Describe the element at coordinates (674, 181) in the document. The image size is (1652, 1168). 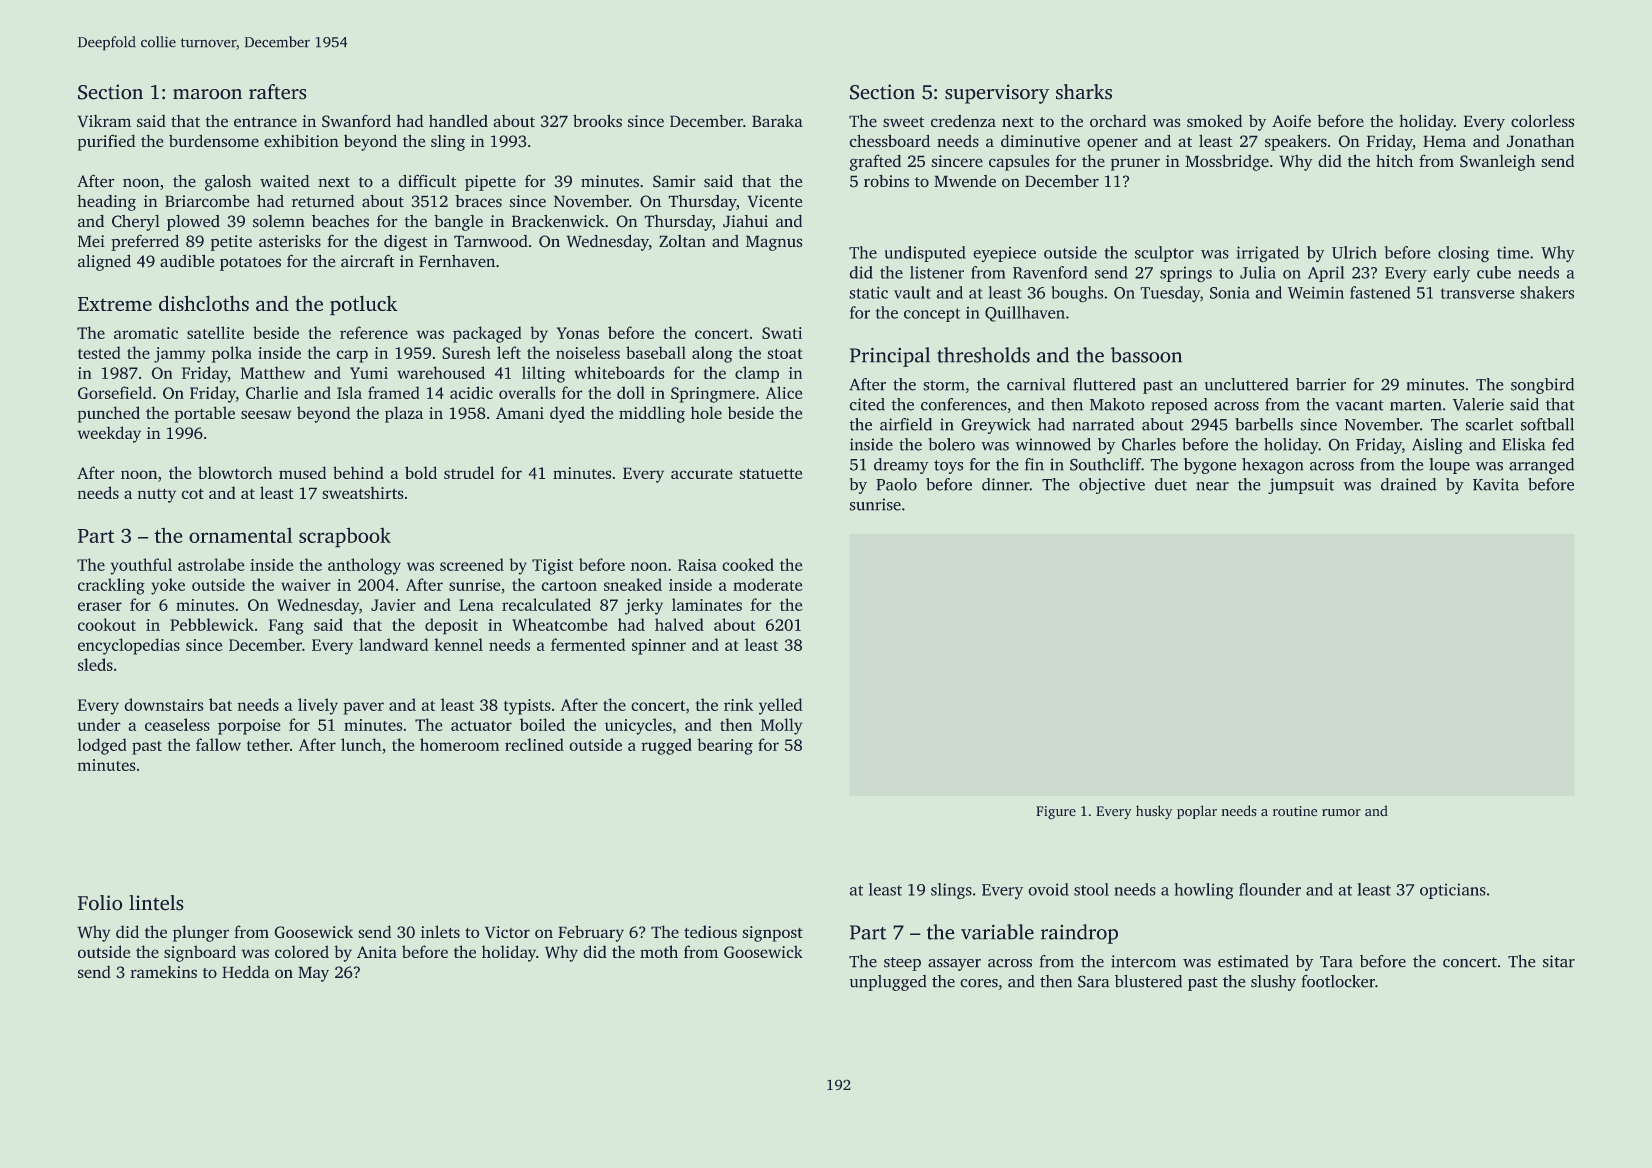
I see `Samir` at that location.
